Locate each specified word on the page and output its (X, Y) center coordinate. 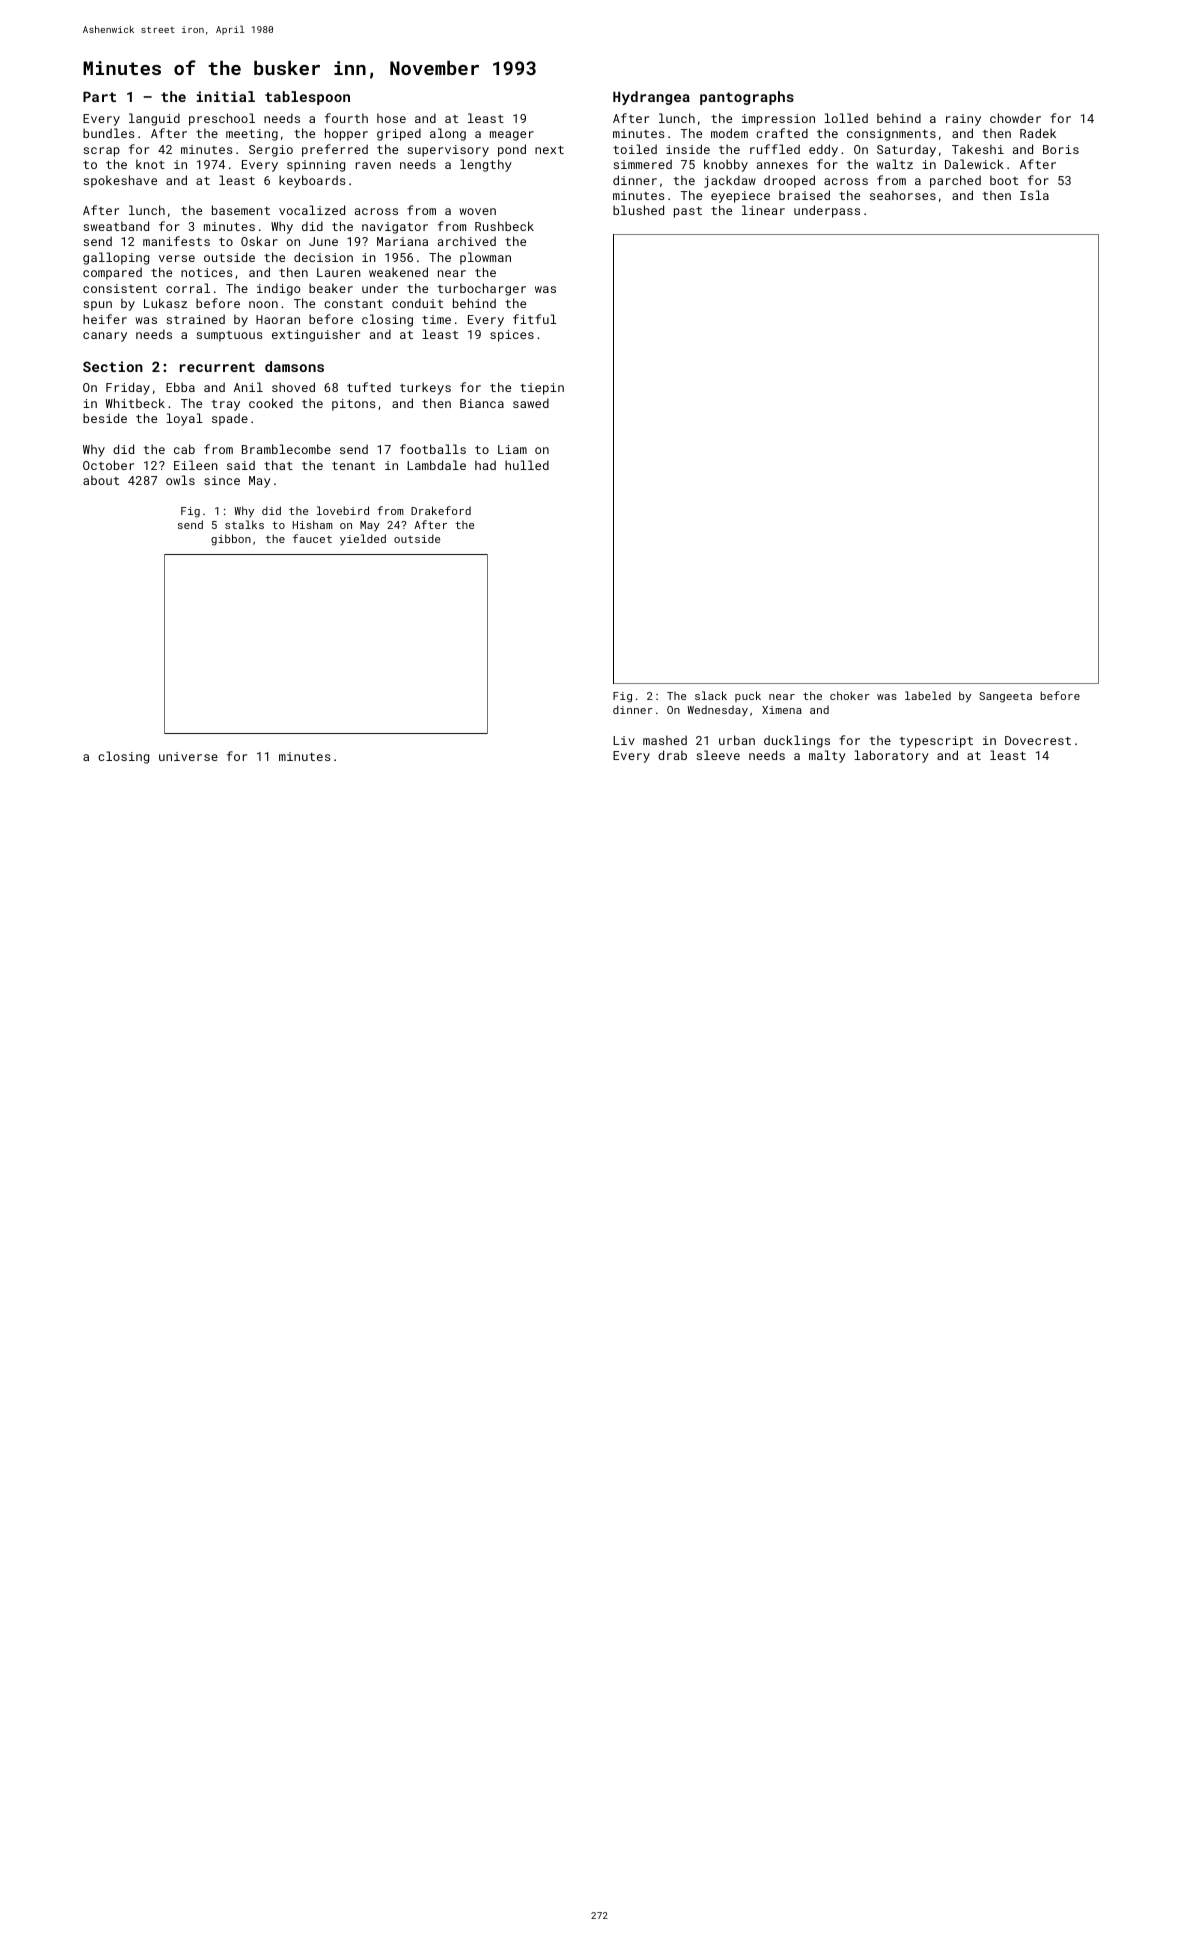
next (549, 150)
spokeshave (120, 181)
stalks (244, 524)
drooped (789, 181)
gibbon (231, 540)
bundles (109, 133)
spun (97, 306)
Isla (1034, 195)
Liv (624, 740)
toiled (635, 149)
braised (804, 195)
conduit (417, 303)
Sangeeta (1005, 697)
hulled (527, 465)
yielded (363, 540)
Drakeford (441, 510)
